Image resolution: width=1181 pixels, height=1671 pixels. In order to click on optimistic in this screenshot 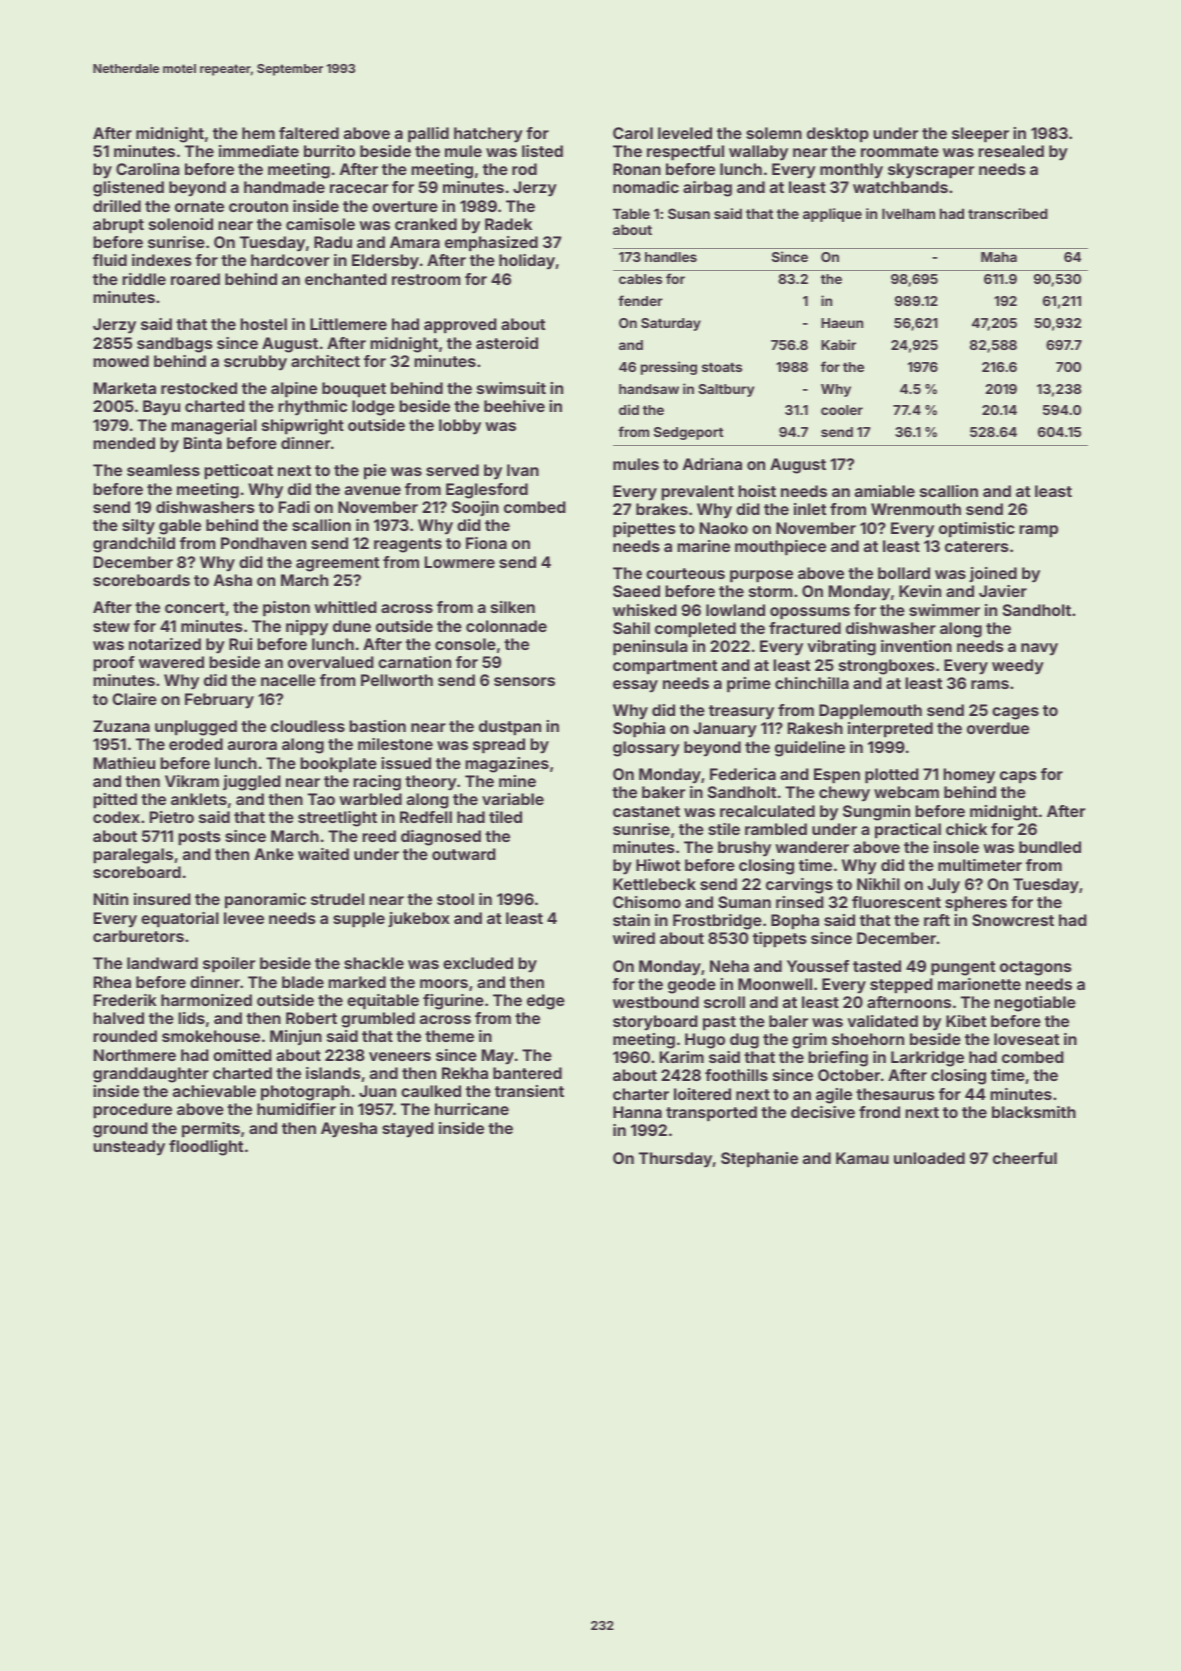, I will do `click(977, 529)`.
